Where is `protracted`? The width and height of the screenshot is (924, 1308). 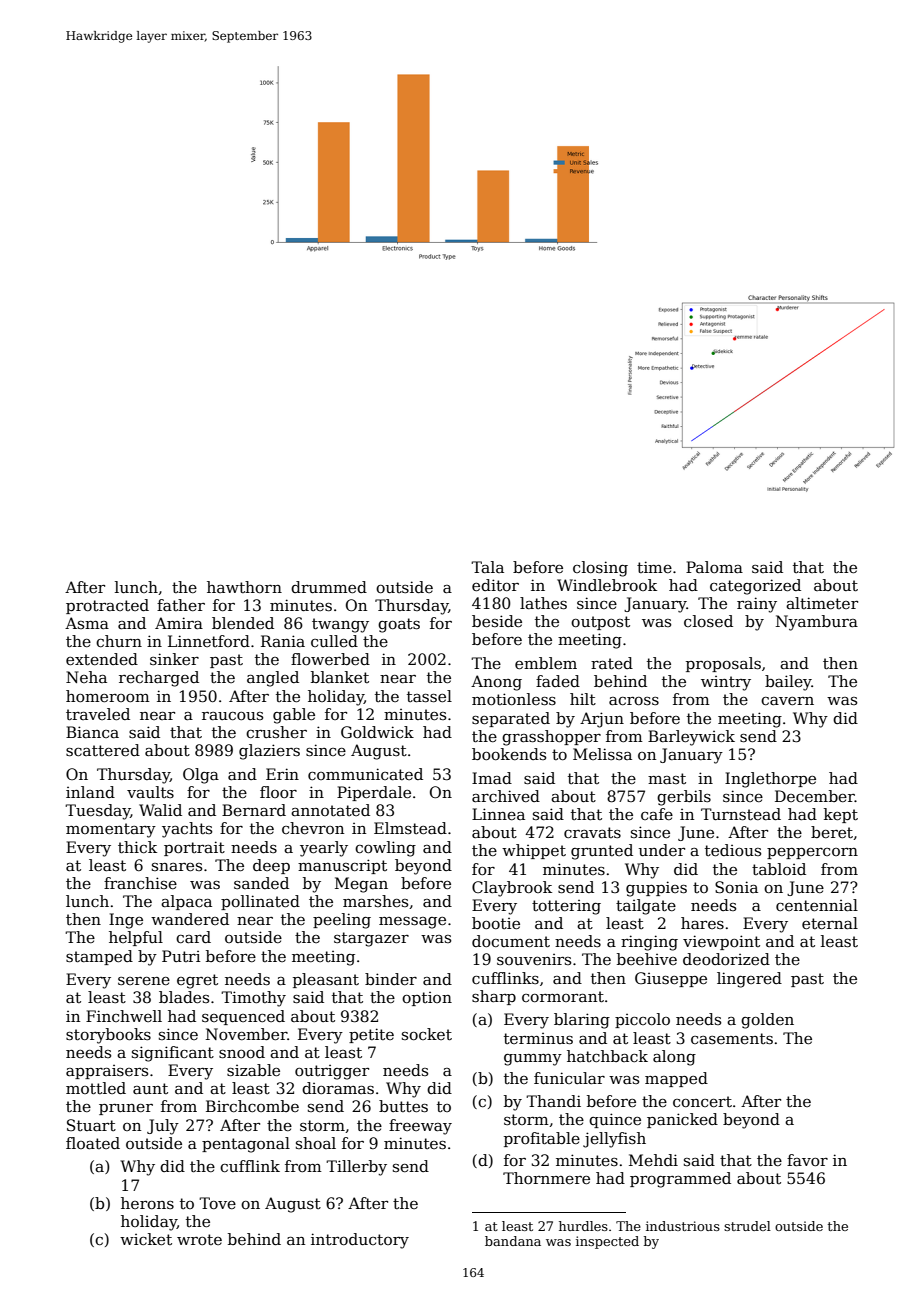
protracted is located at coordinates (107, 606).
